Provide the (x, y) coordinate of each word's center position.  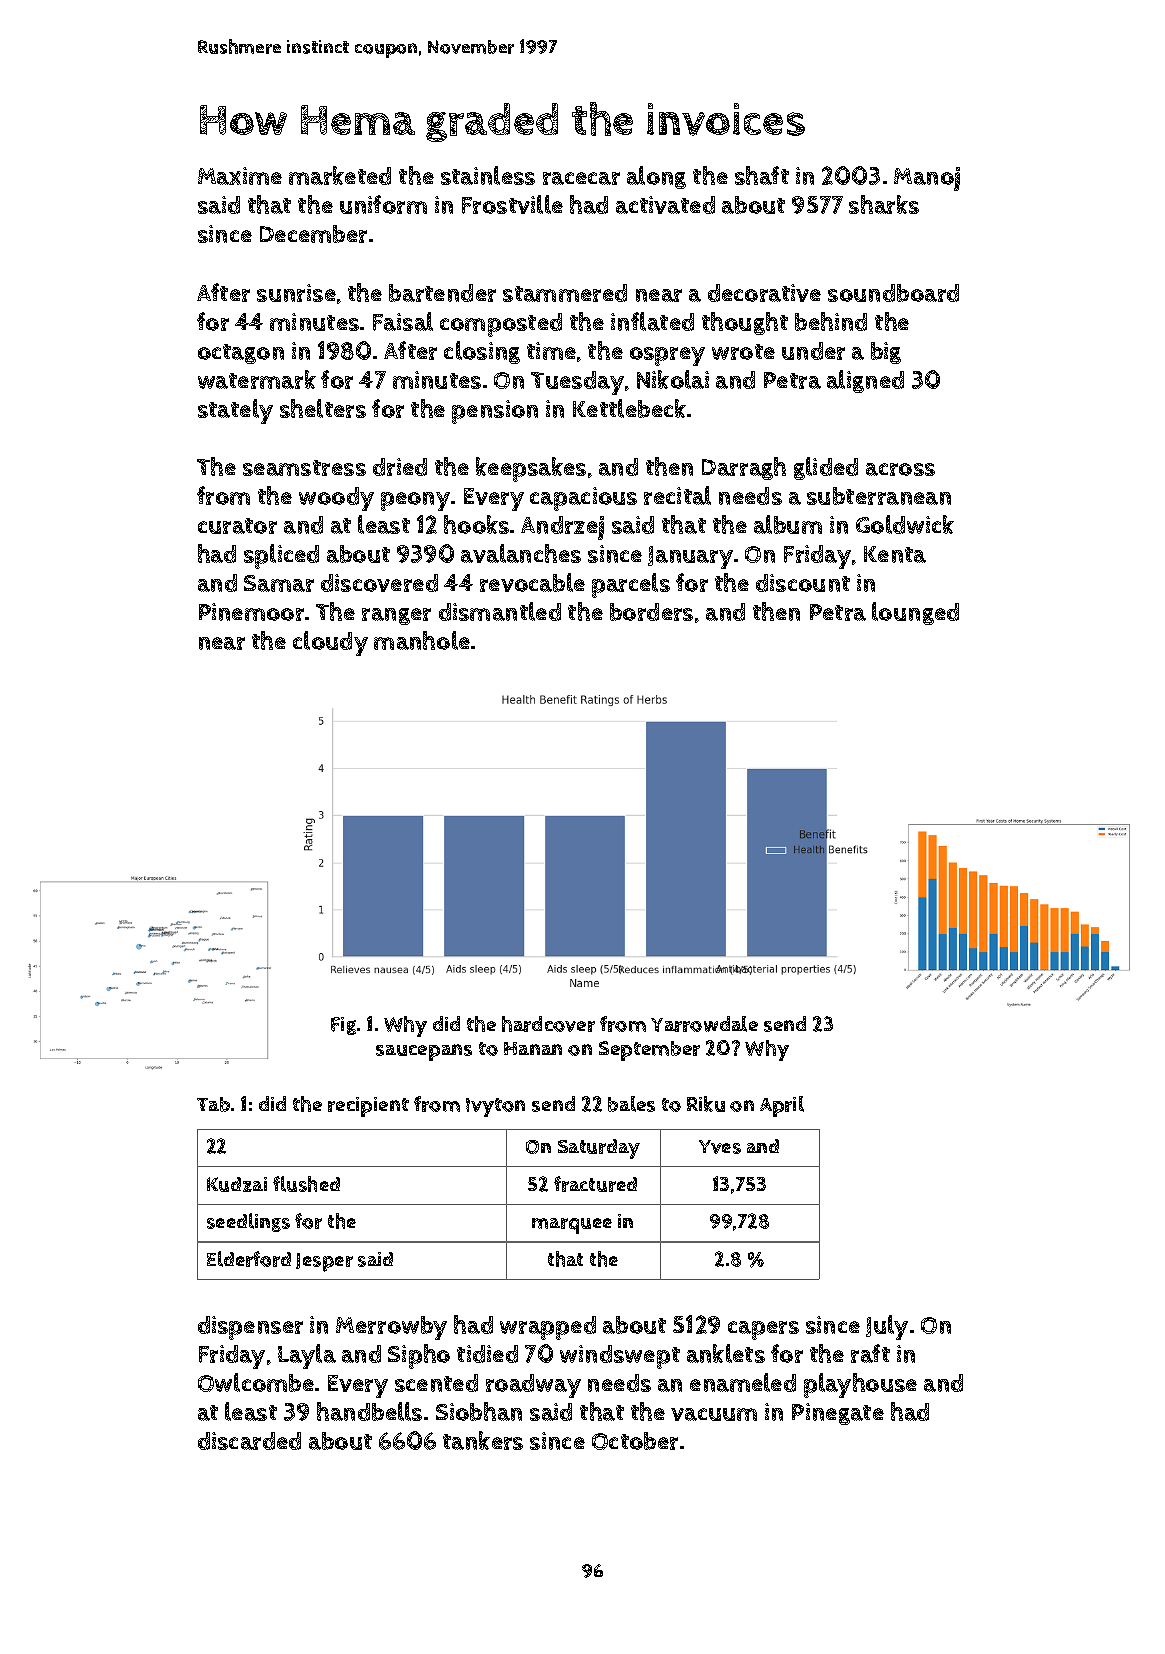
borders (651, 612)
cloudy (330, 643)
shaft (762, 175)
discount (803, 583)
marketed (340, 175)
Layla (307, 1356)
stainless (488, 175)
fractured (595, 1184)
